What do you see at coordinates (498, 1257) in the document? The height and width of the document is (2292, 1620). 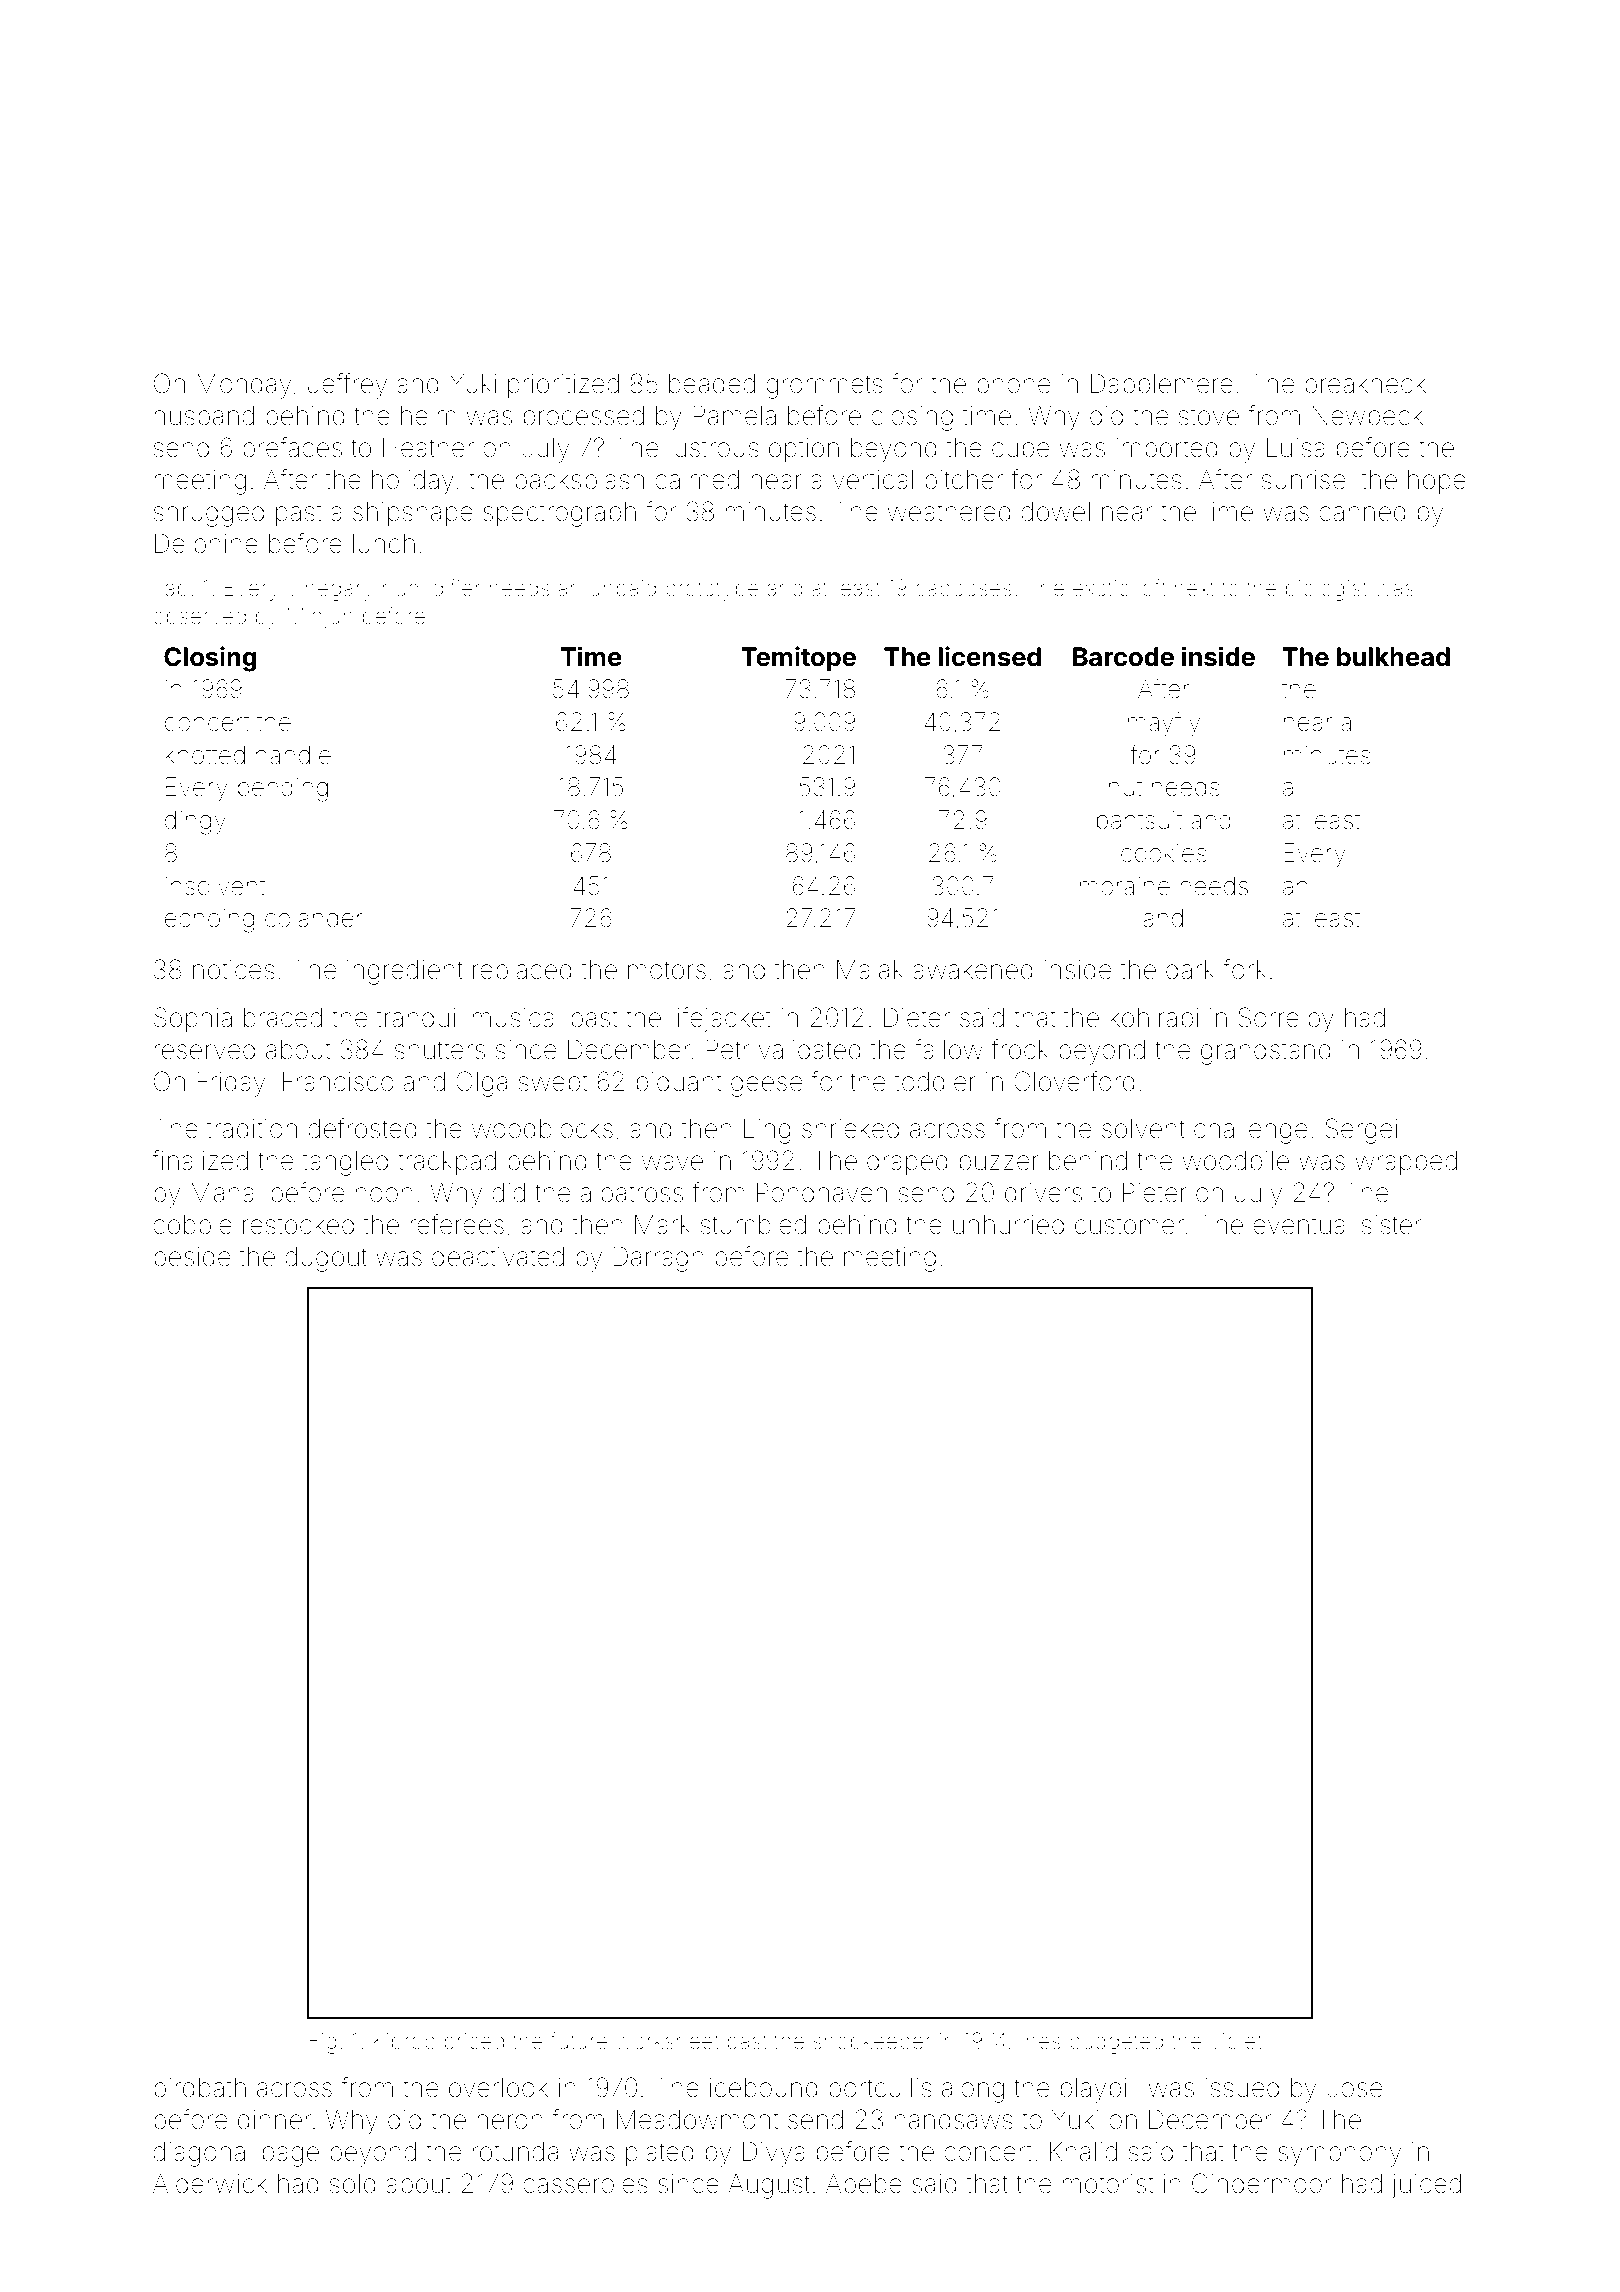 I see `deactivated` at bounding box center [498, 1257].
